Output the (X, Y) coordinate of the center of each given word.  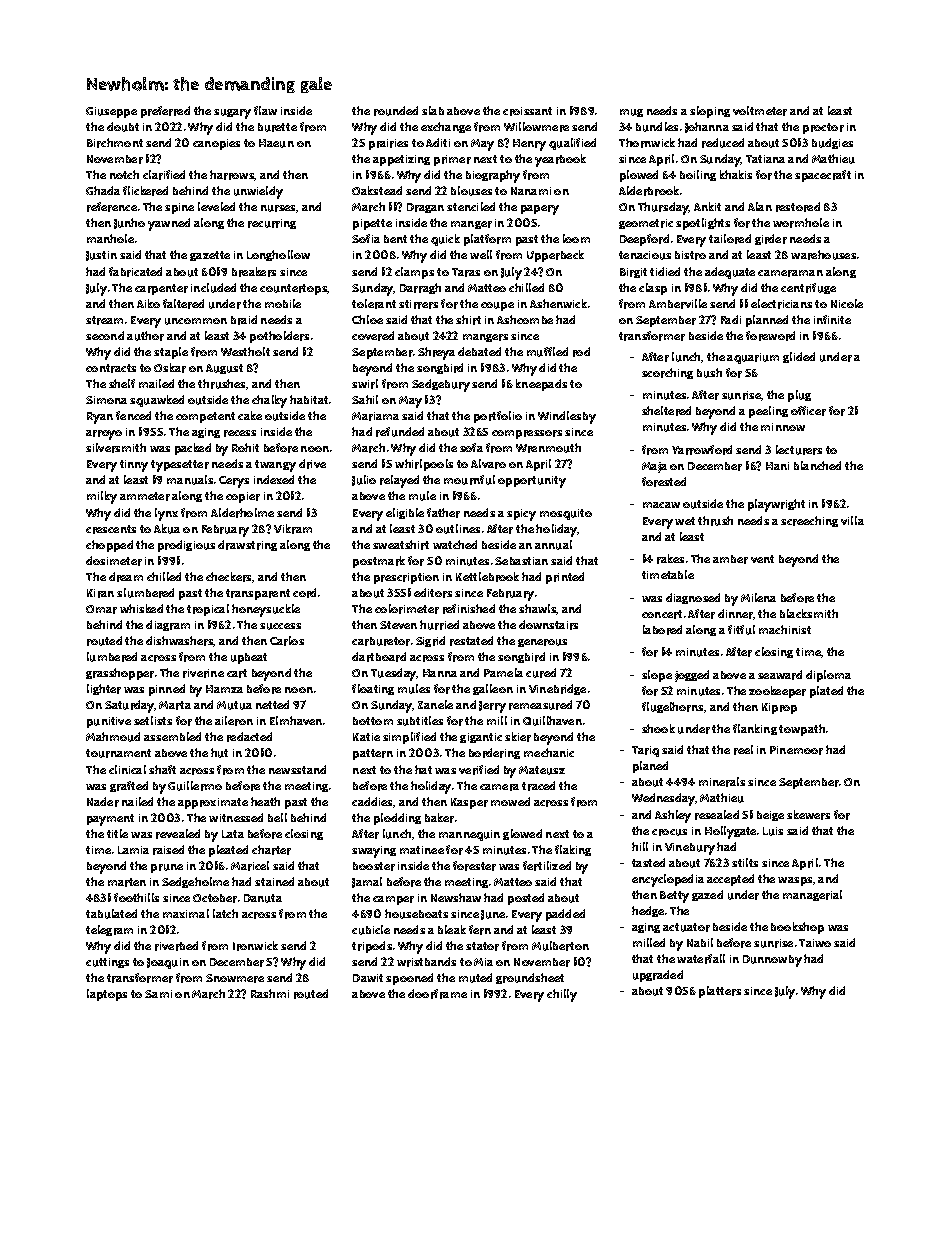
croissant (527, 111)
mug (631, 113)
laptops (107, 995)
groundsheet (530, 978)
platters (720, 992)
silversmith (116, 448)
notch (124, 174)
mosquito (566, 514)
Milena (758, 597)
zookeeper (777, 692)
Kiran (100, 593)
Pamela (503, 672)
